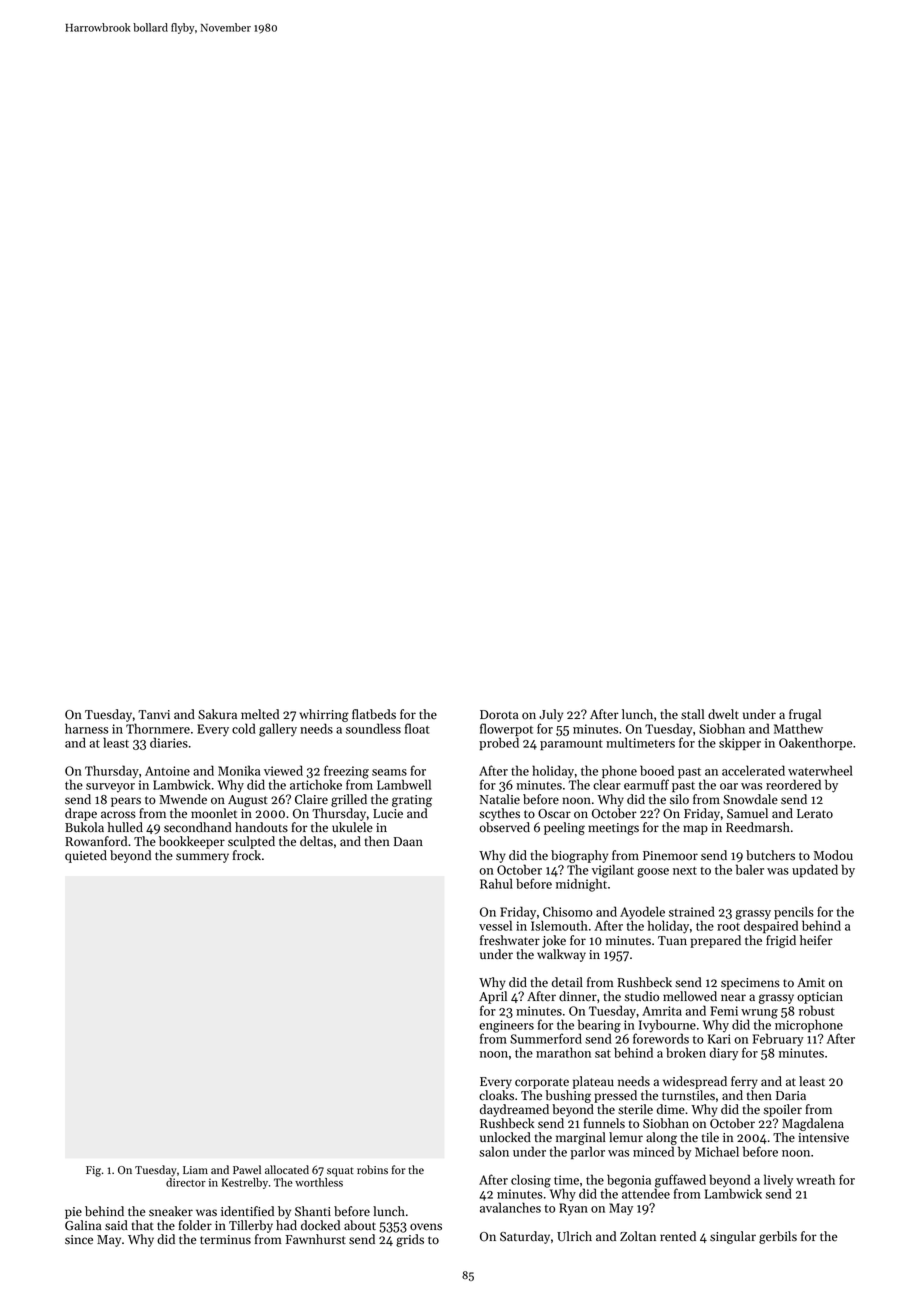  Describe the element at coordinates (506, 1026) in the screenshot. I see `engineers` at that location.
